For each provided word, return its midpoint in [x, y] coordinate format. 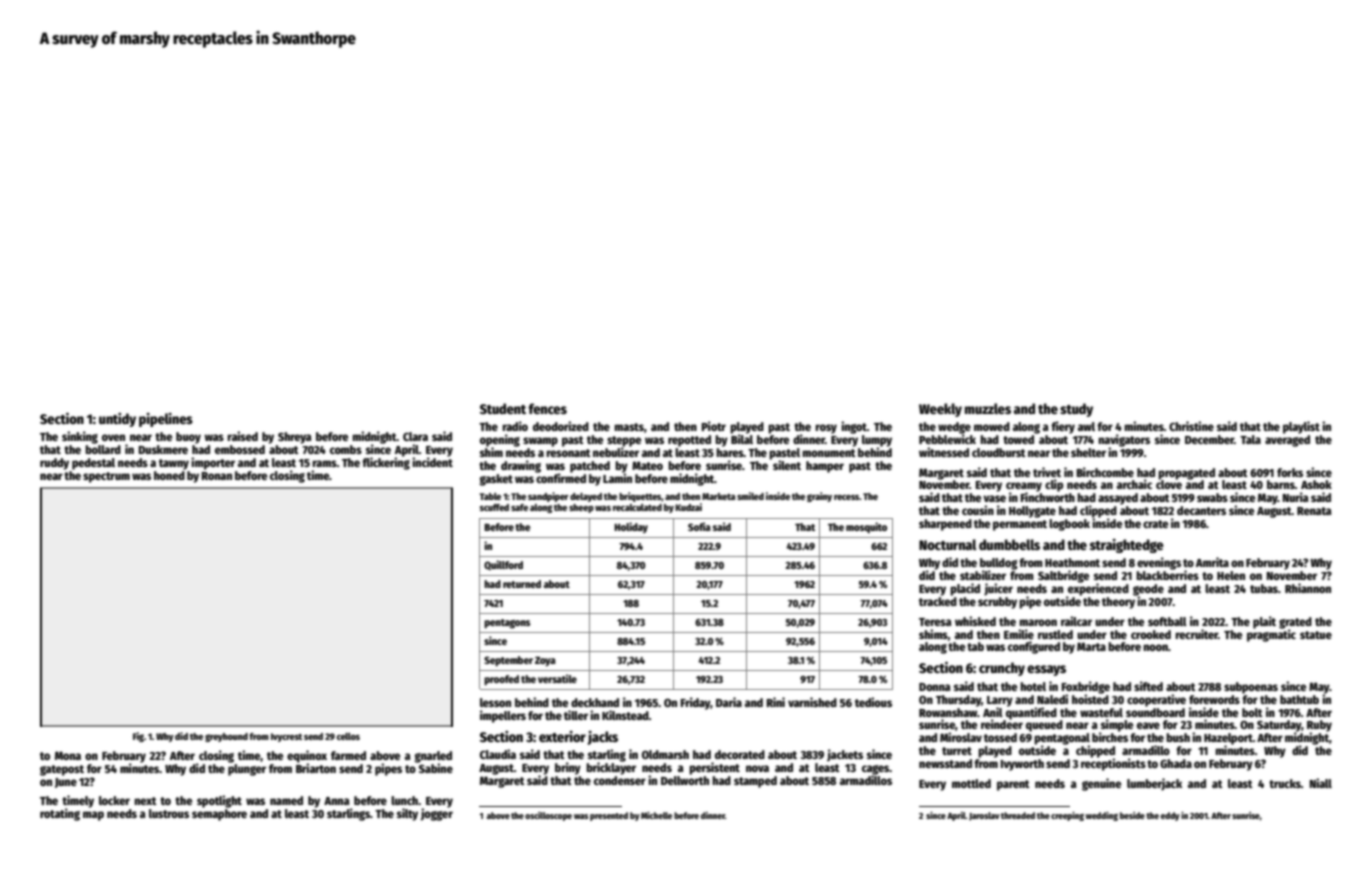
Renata [1314, 511]
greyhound [226, 737]
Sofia [699, 526]
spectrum [106, 477]
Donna [934, 687]
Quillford [503, 565]
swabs [1212, 497]
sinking [80, 437]
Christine [1191, 426]
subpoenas [1251, 688]
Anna [336, 801]
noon [1155, 647]
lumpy [877, 441]
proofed [501, 680]
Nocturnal [948, 544]
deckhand [595, 702]
